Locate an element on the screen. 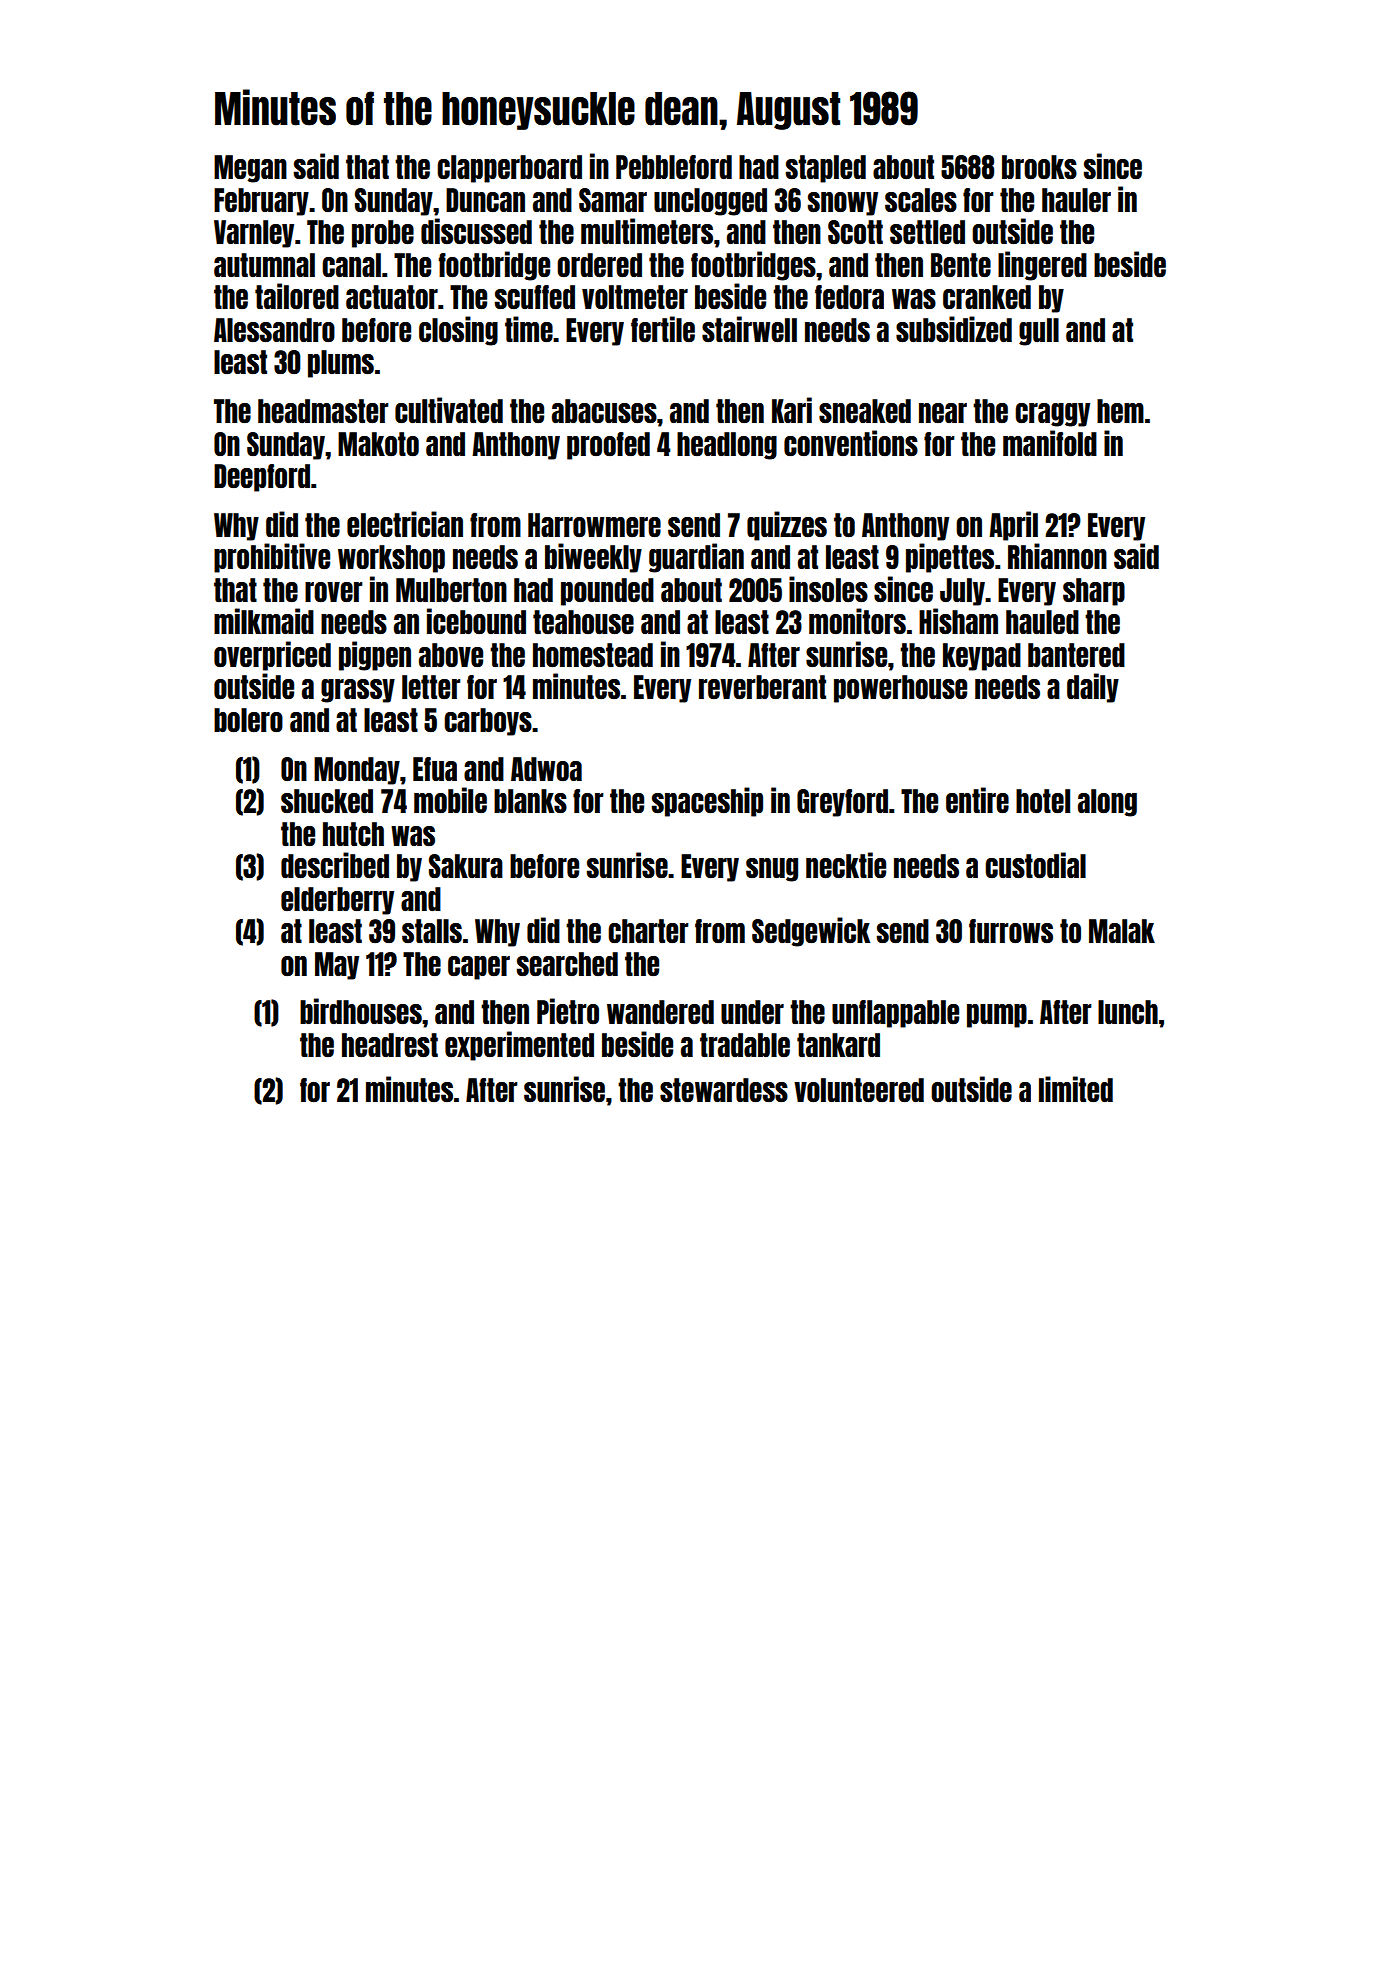 This screenshot has width=1386, height=1969. elderberry is located at coordinates (337, 901).
